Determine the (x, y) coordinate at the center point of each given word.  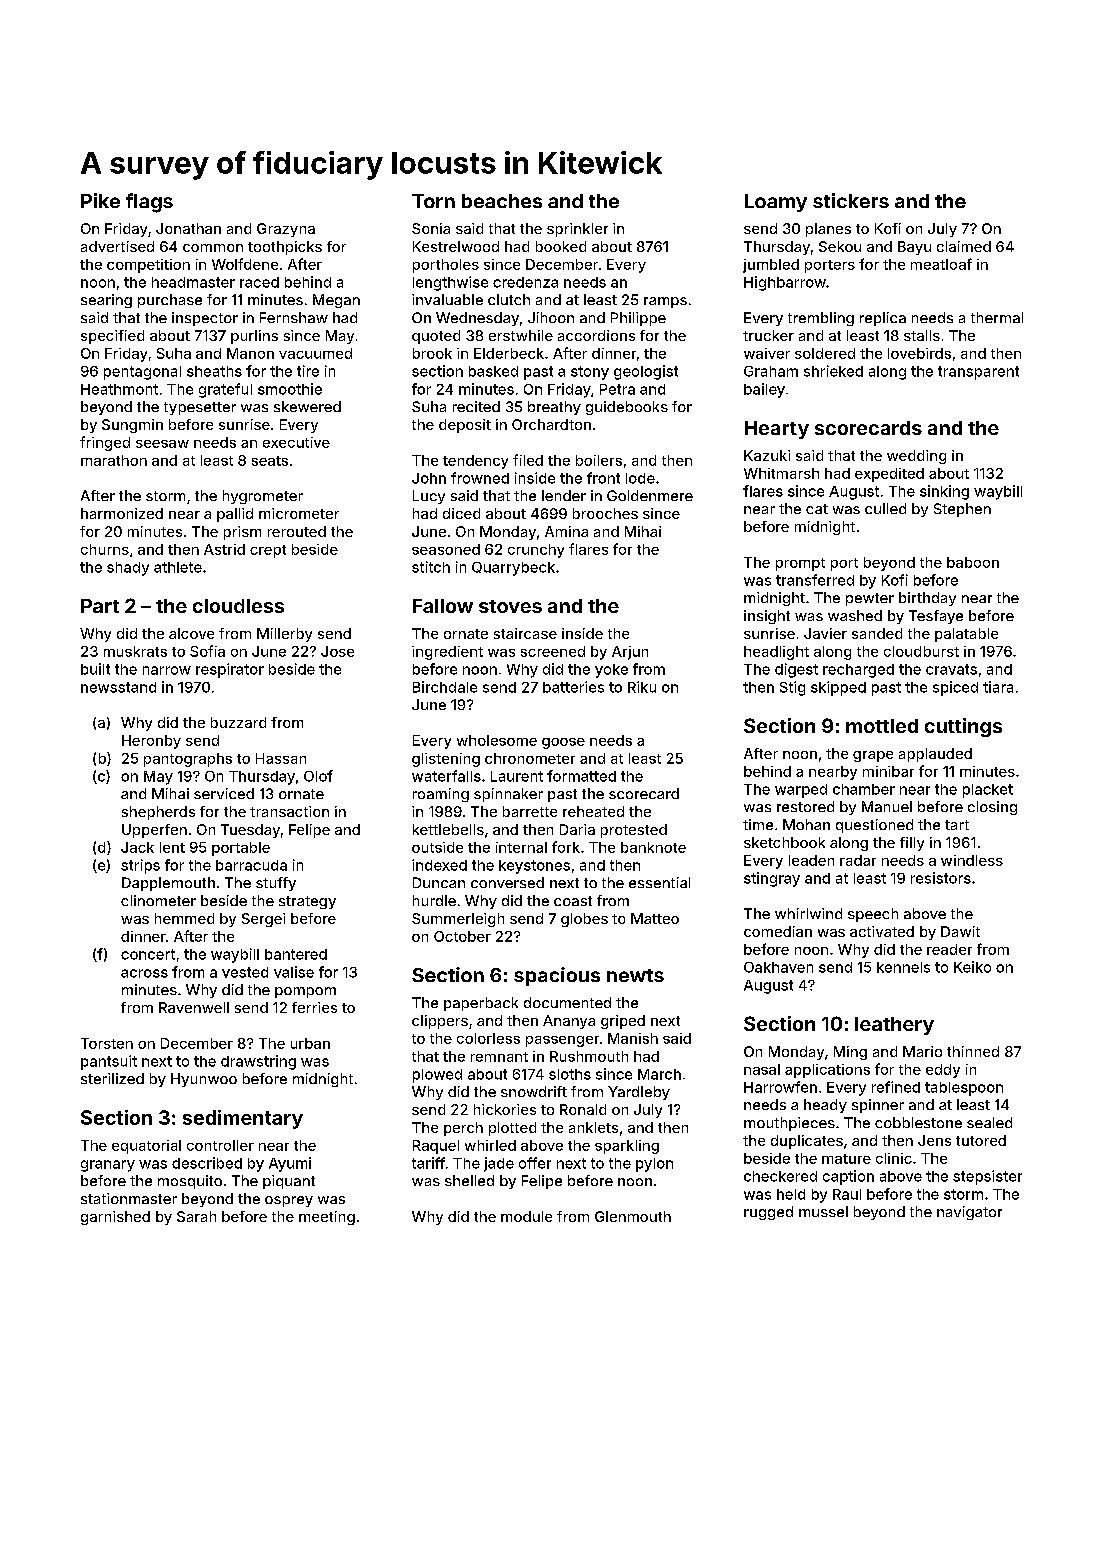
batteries (573, 687)
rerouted (297, 531)
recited (476, 406)
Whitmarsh (781, 473)
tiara (998, 687)
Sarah (196, 1216)
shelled (469, 1180)
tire (308, 371)
